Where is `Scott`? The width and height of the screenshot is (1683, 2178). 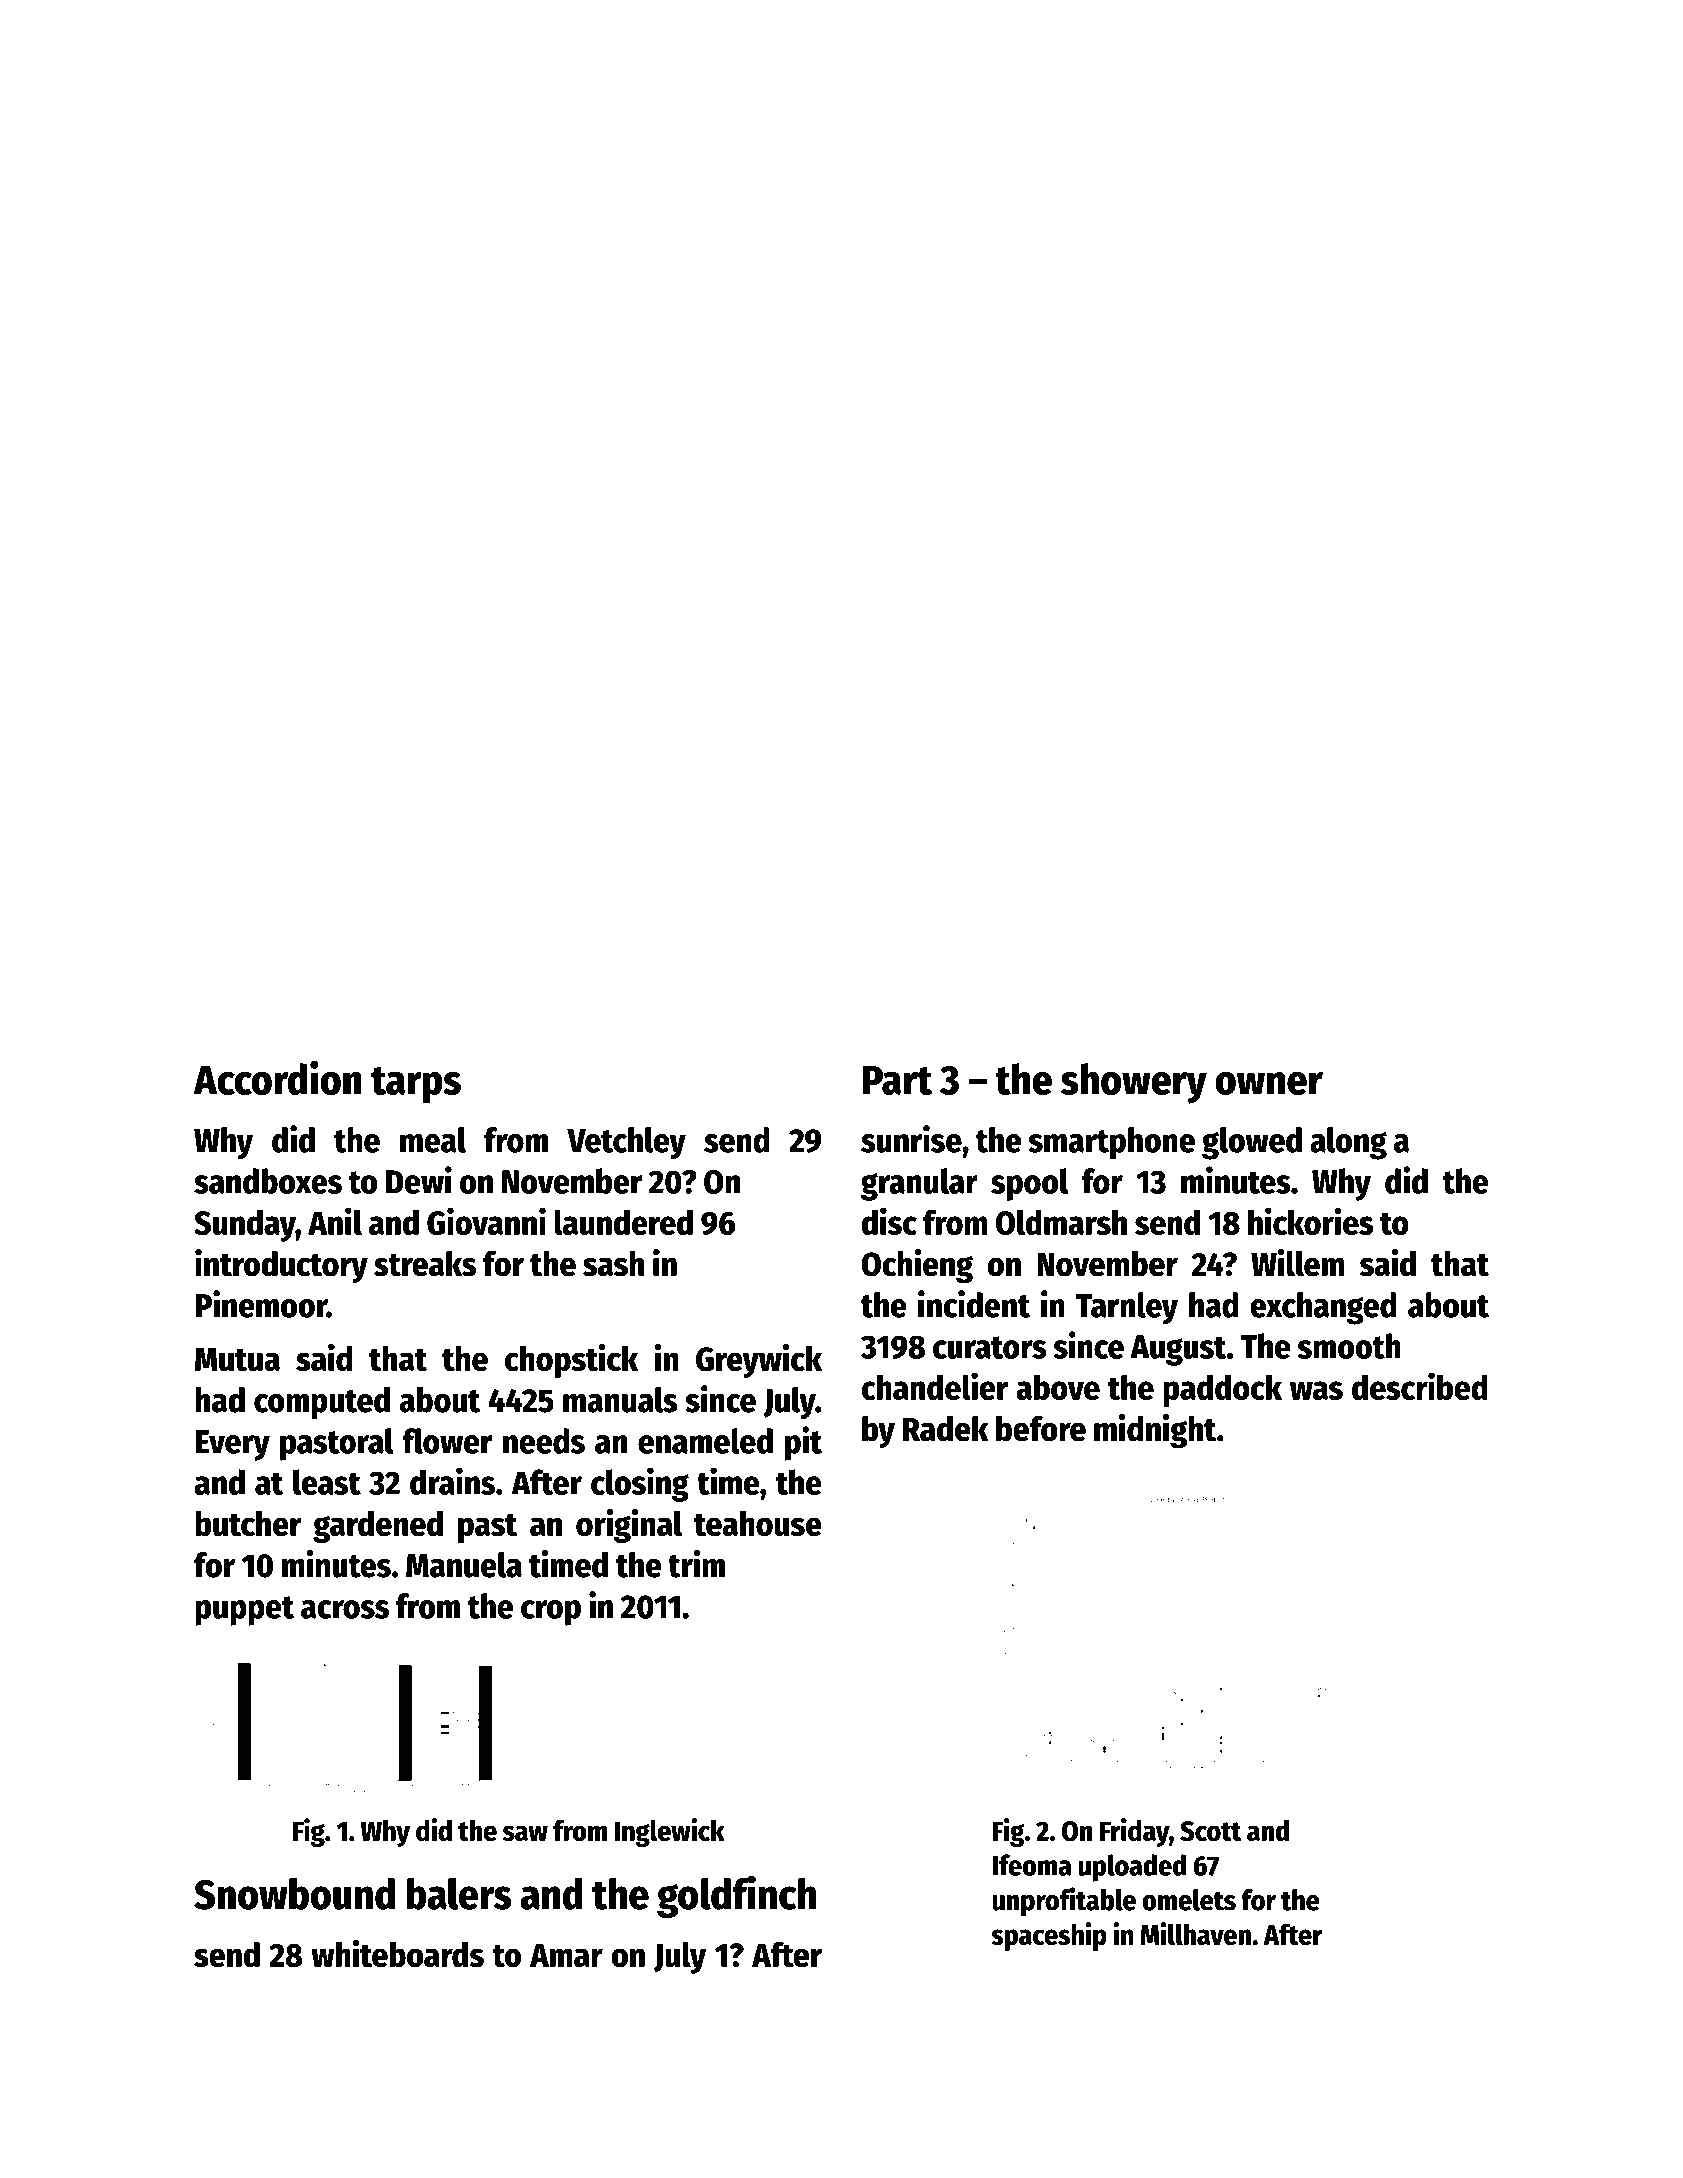
Scott is located at coordinates (1210, 1831).
